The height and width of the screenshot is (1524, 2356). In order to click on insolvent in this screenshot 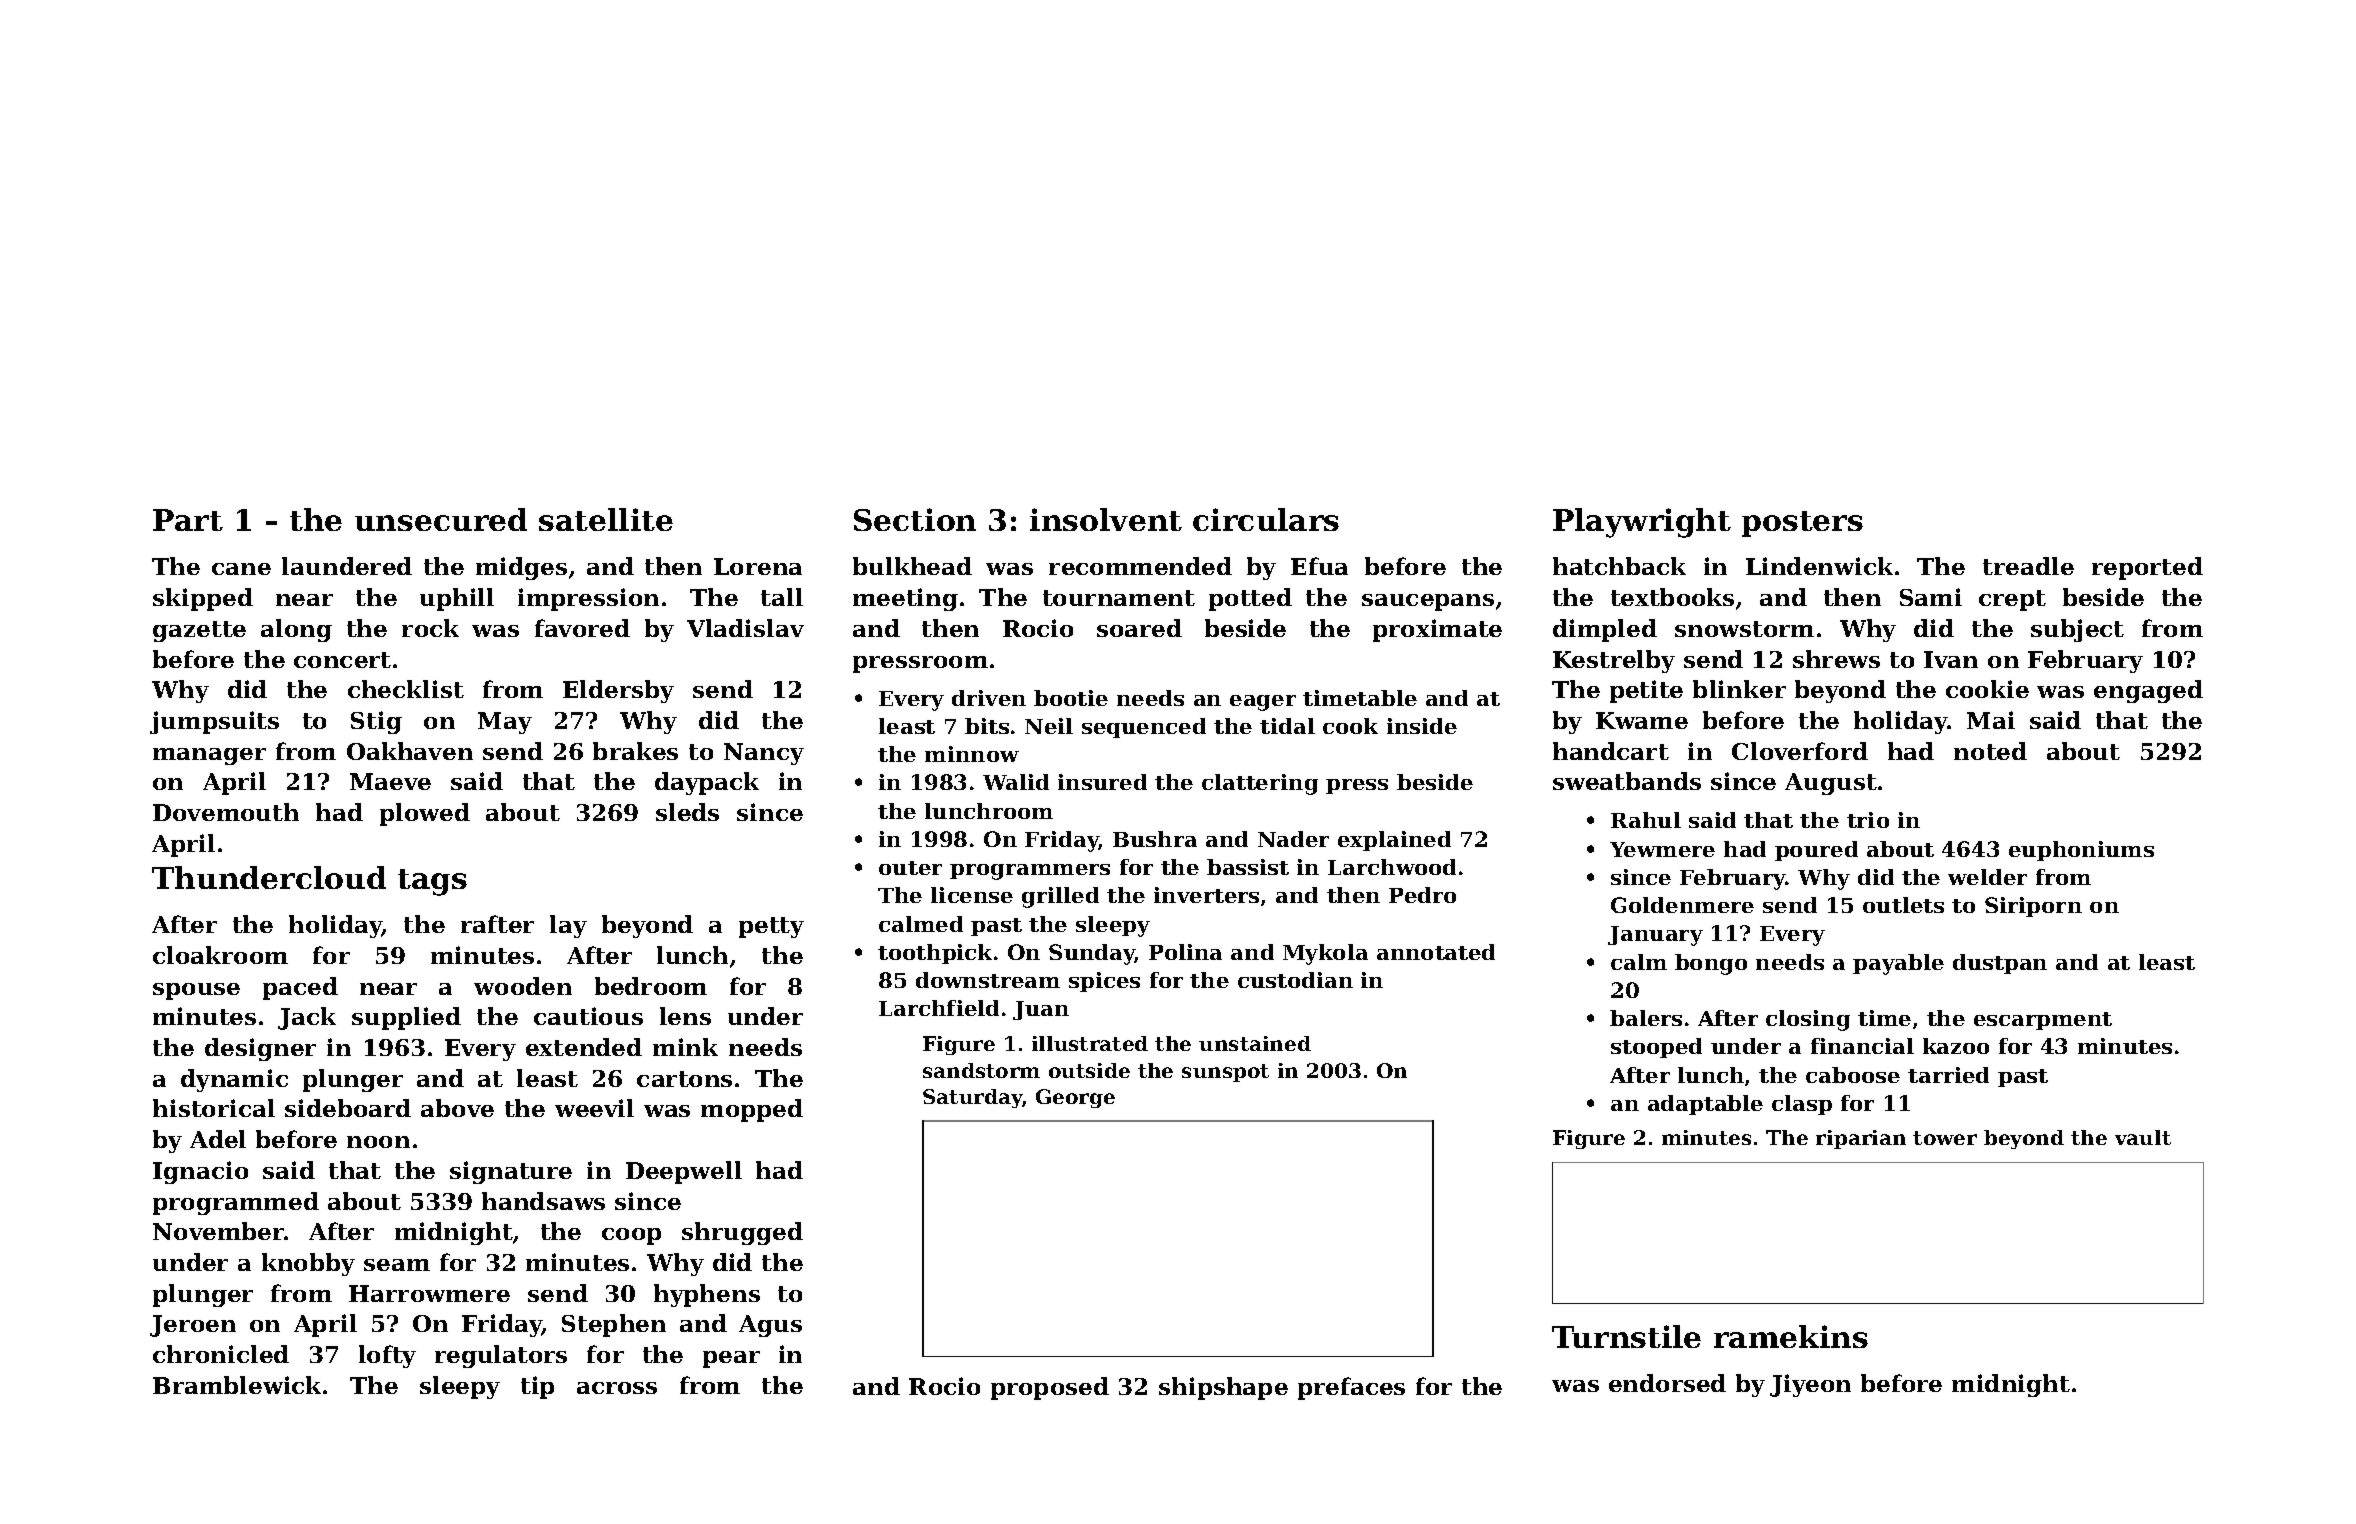, I will do `click(1106, 519)`.
